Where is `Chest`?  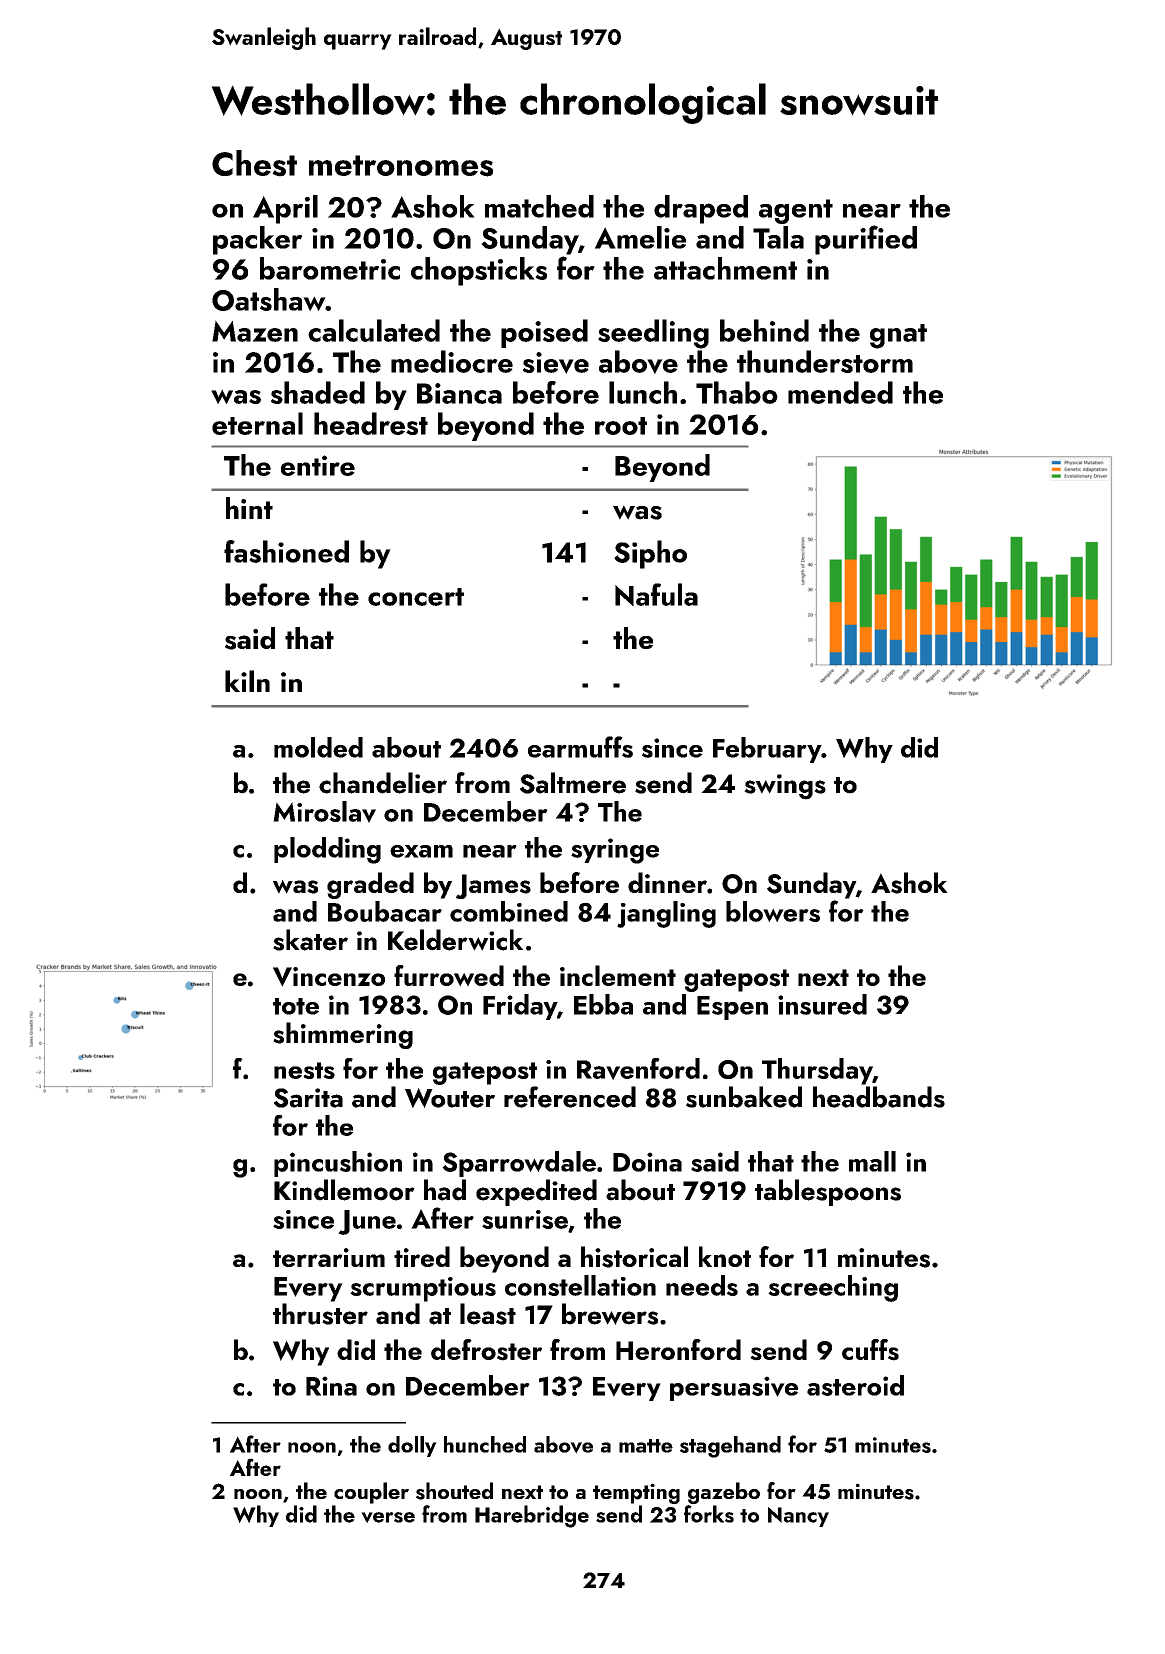
Chest is located at coordinates (254, 163).
